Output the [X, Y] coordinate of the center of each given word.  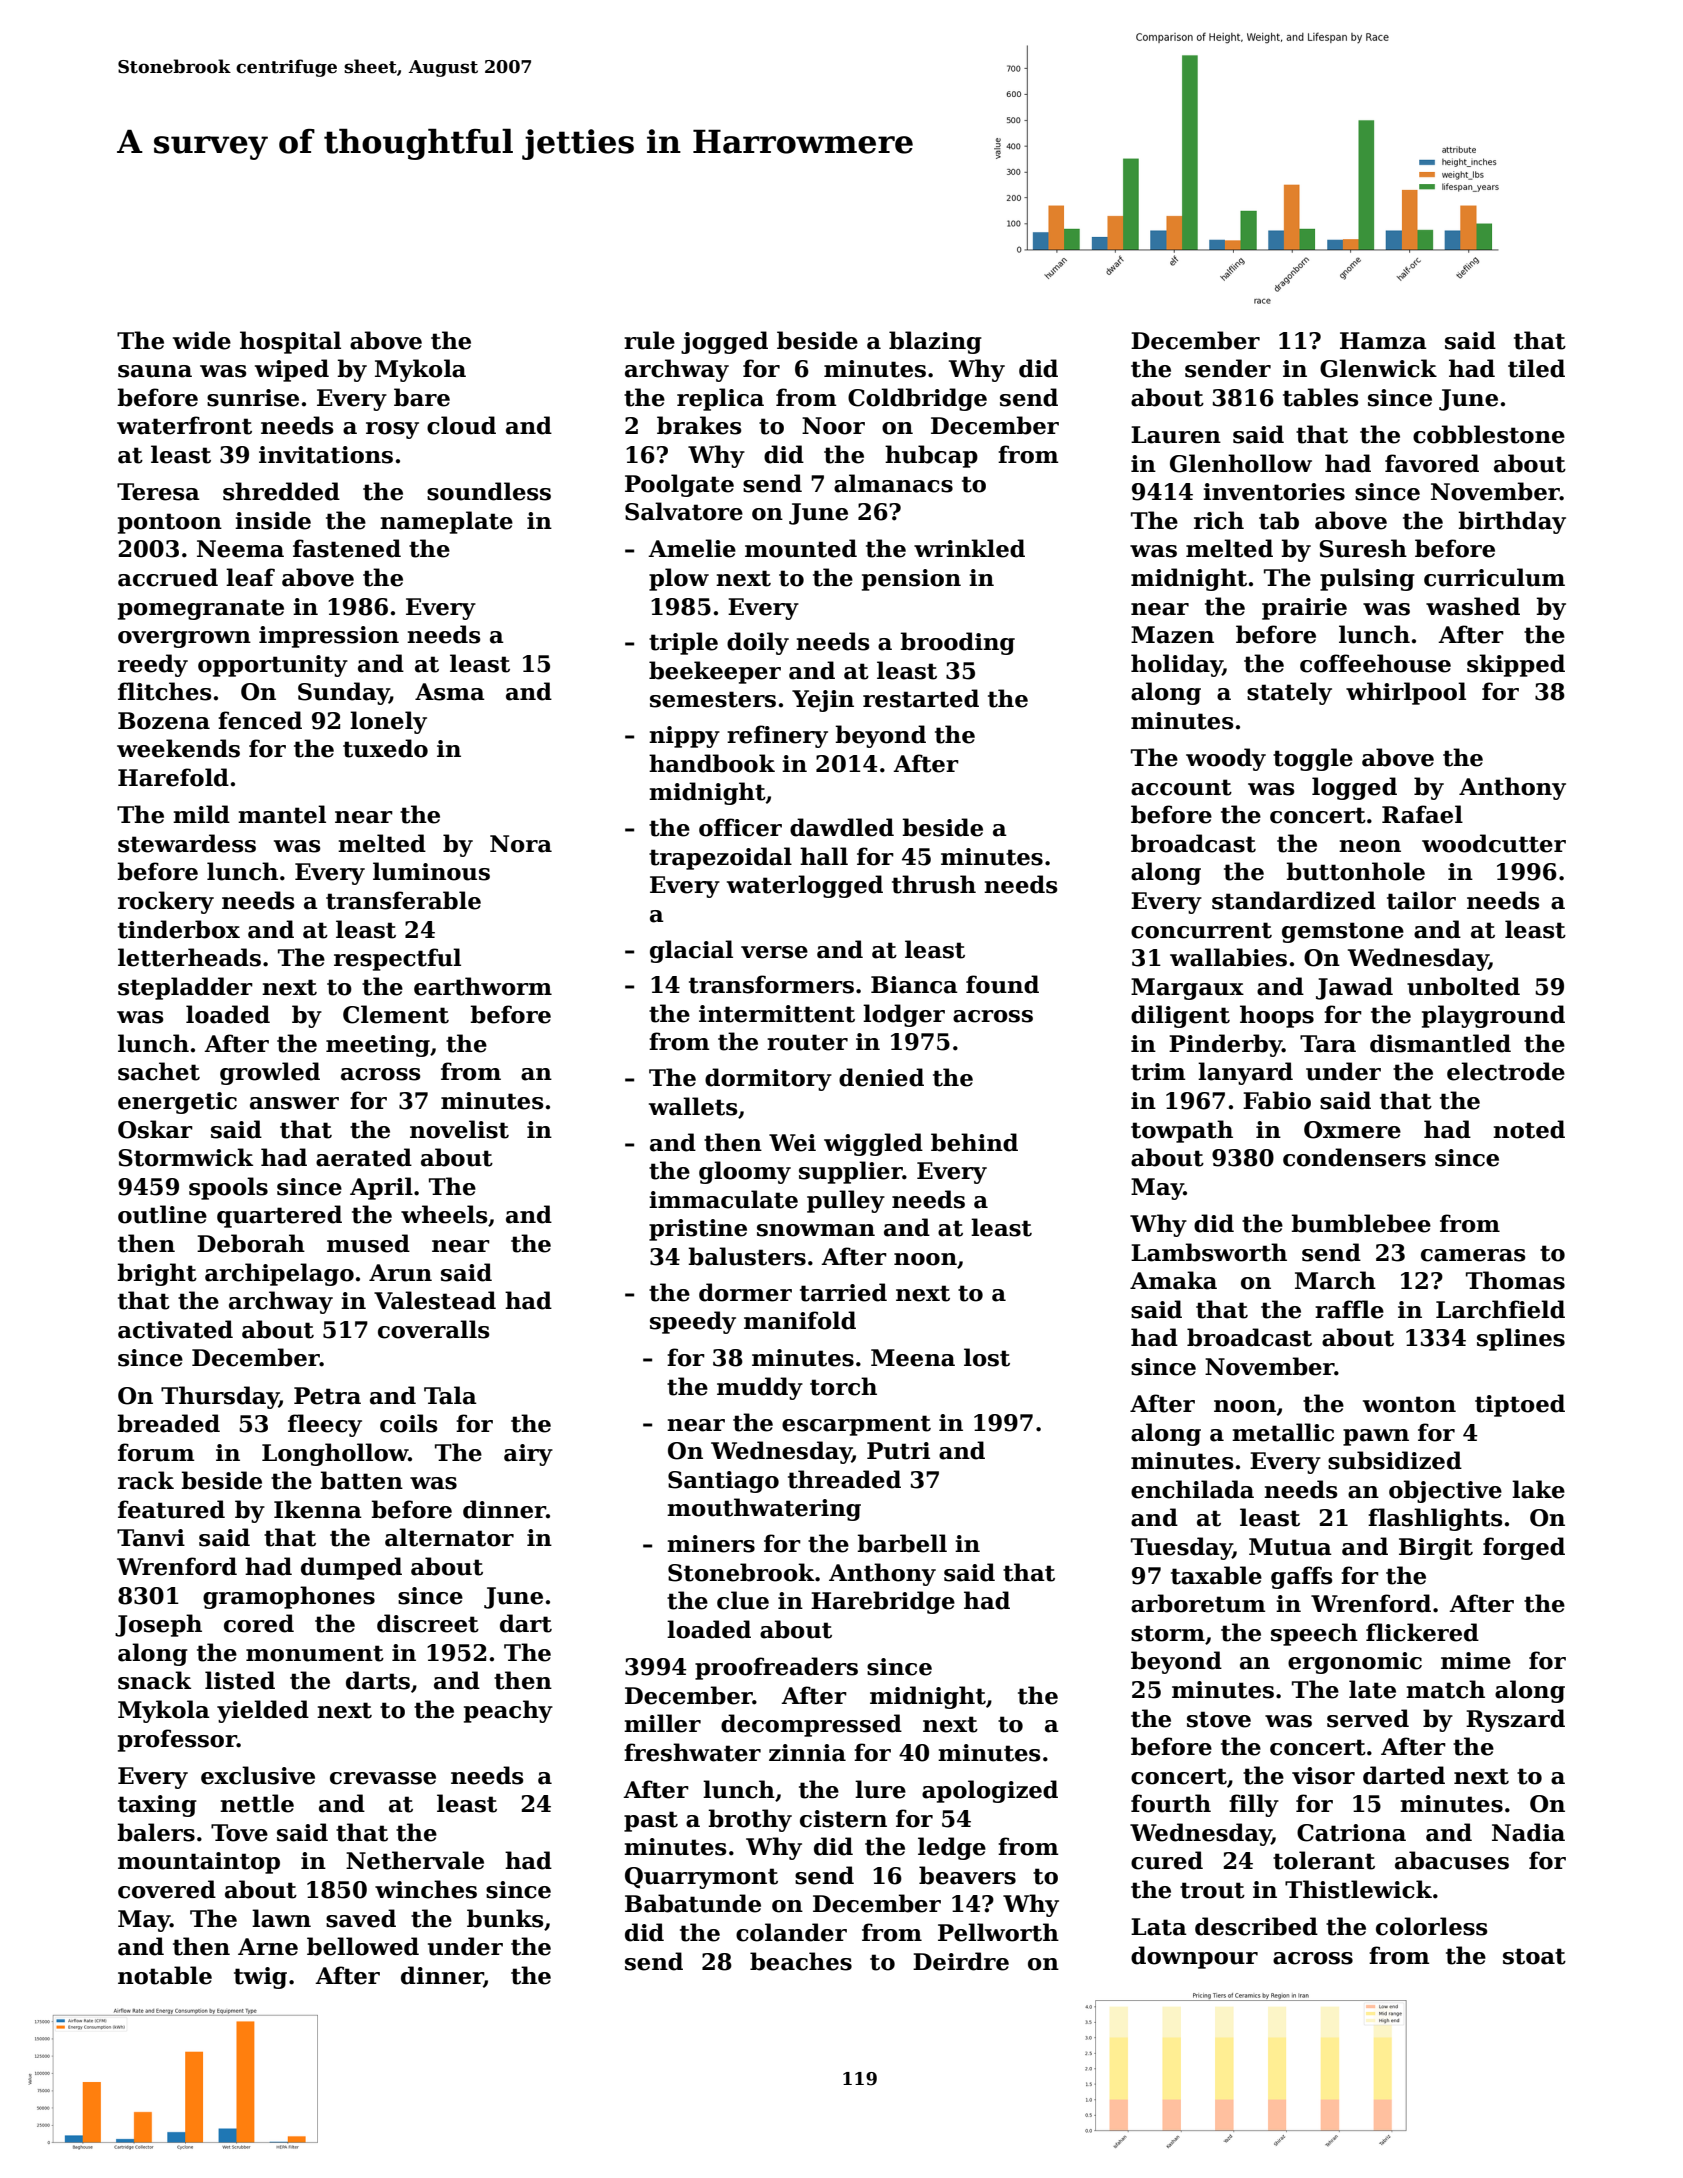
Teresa [158, 492]
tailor [1421, 900]
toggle [1313, 759]
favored [1432, 463]
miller [662, 1723]
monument [315, 1653]
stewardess [187, 843]
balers [156, 1832]
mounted [801, 548]
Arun [400, 1273]
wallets [693, 1106]
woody [1226, 759]
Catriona [1351, 1833]
